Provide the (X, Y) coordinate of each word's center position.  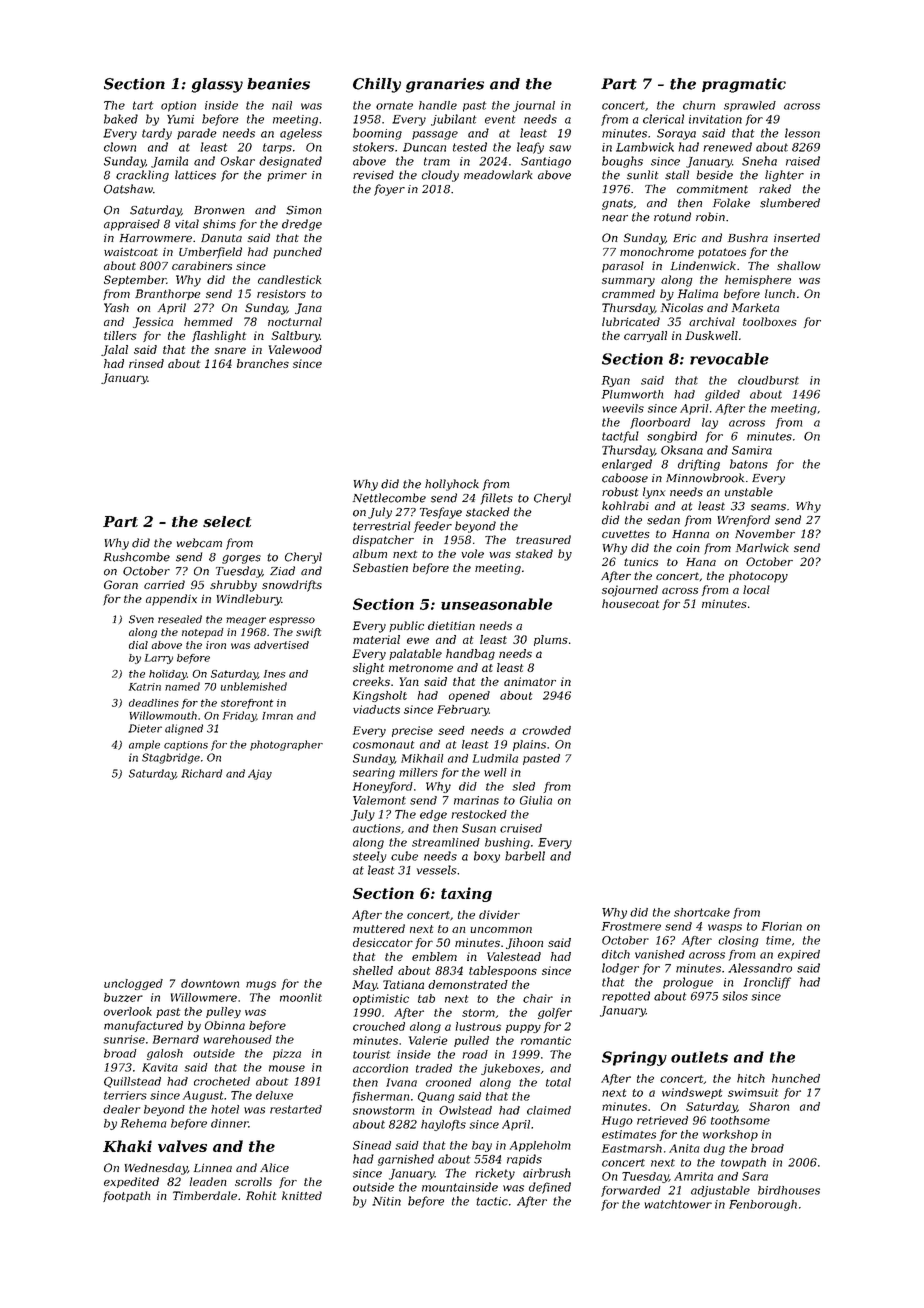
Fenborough (763, 1205)
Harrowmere (156, 238)
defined (550, 1188)
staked (534, 553)
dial (138, 645)
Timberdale (205, 1195)
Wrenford (743, 521)
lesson (802, 133)
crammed (628, 293)
